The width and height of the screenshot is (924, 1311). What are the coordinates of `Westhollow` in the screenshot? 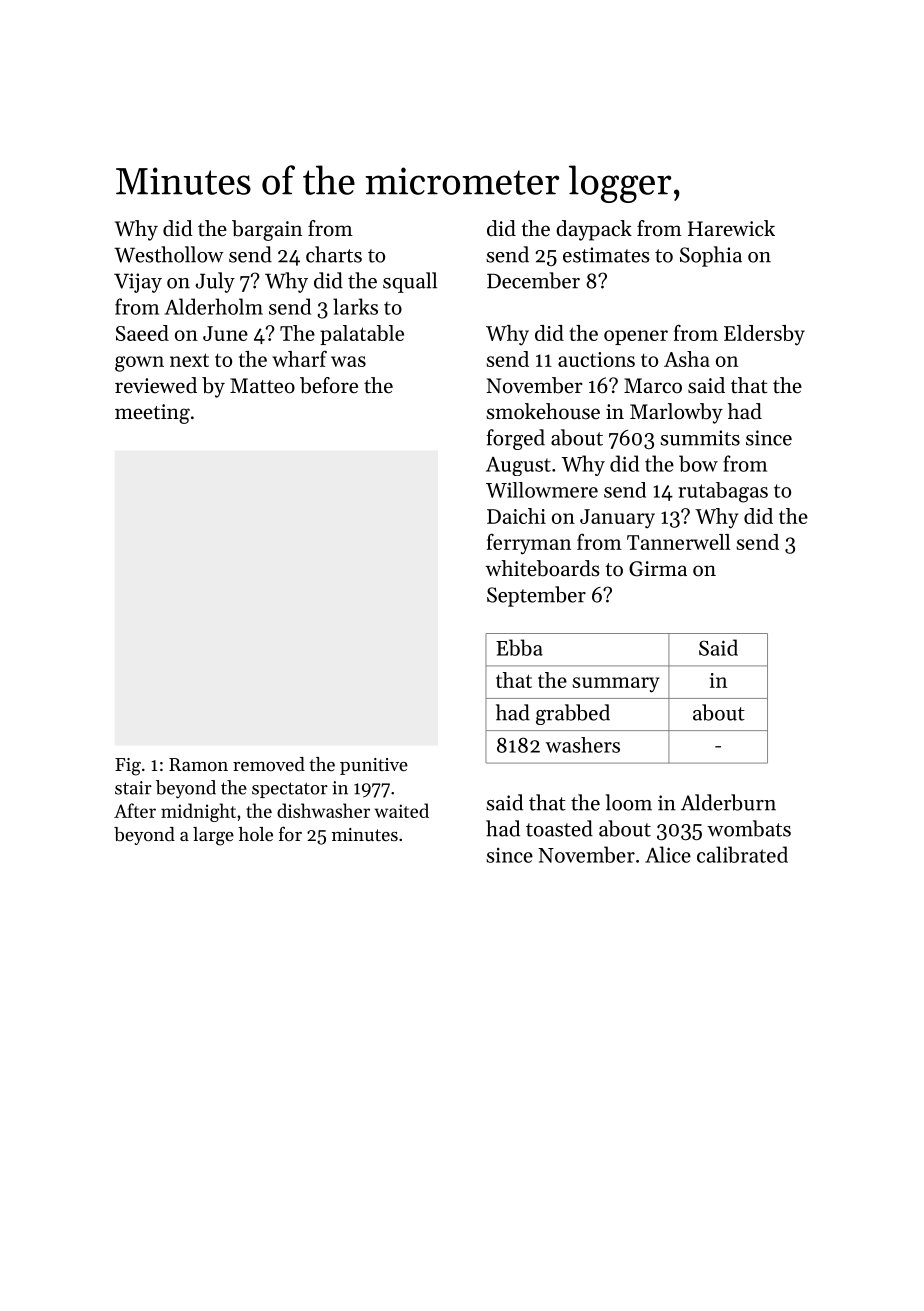 It's located at (169, 254).
